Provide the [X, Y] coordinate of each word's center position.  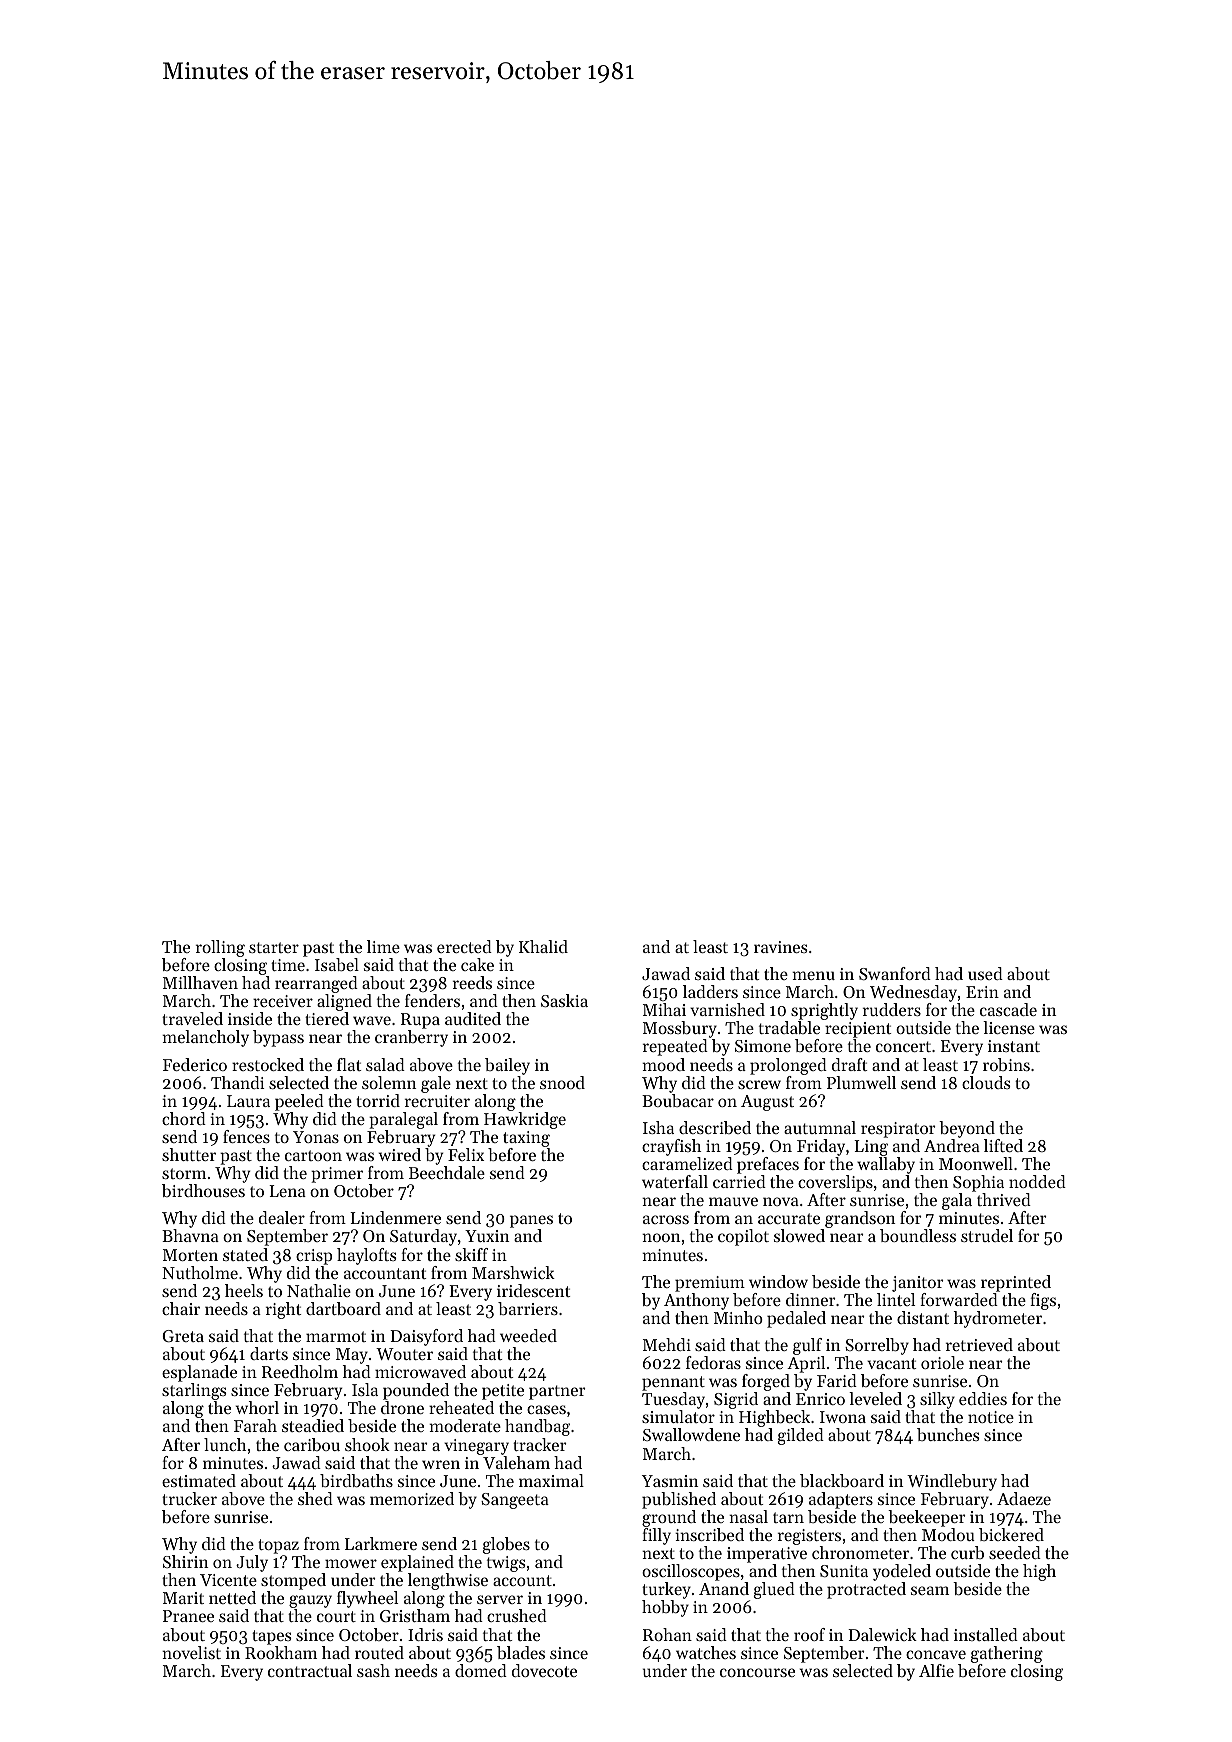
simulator [678, 1416]
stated [245, 1254]
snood [562, 1082]
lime [383, 946]
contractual [310, 1670]
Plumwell [861, 1082]
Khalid [543, 946]
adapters [841, 1500]
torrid [378, 1100]
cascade [1008, 1009]
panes [531, 1221]
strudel [987, 1235]
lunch [225, 1444]
